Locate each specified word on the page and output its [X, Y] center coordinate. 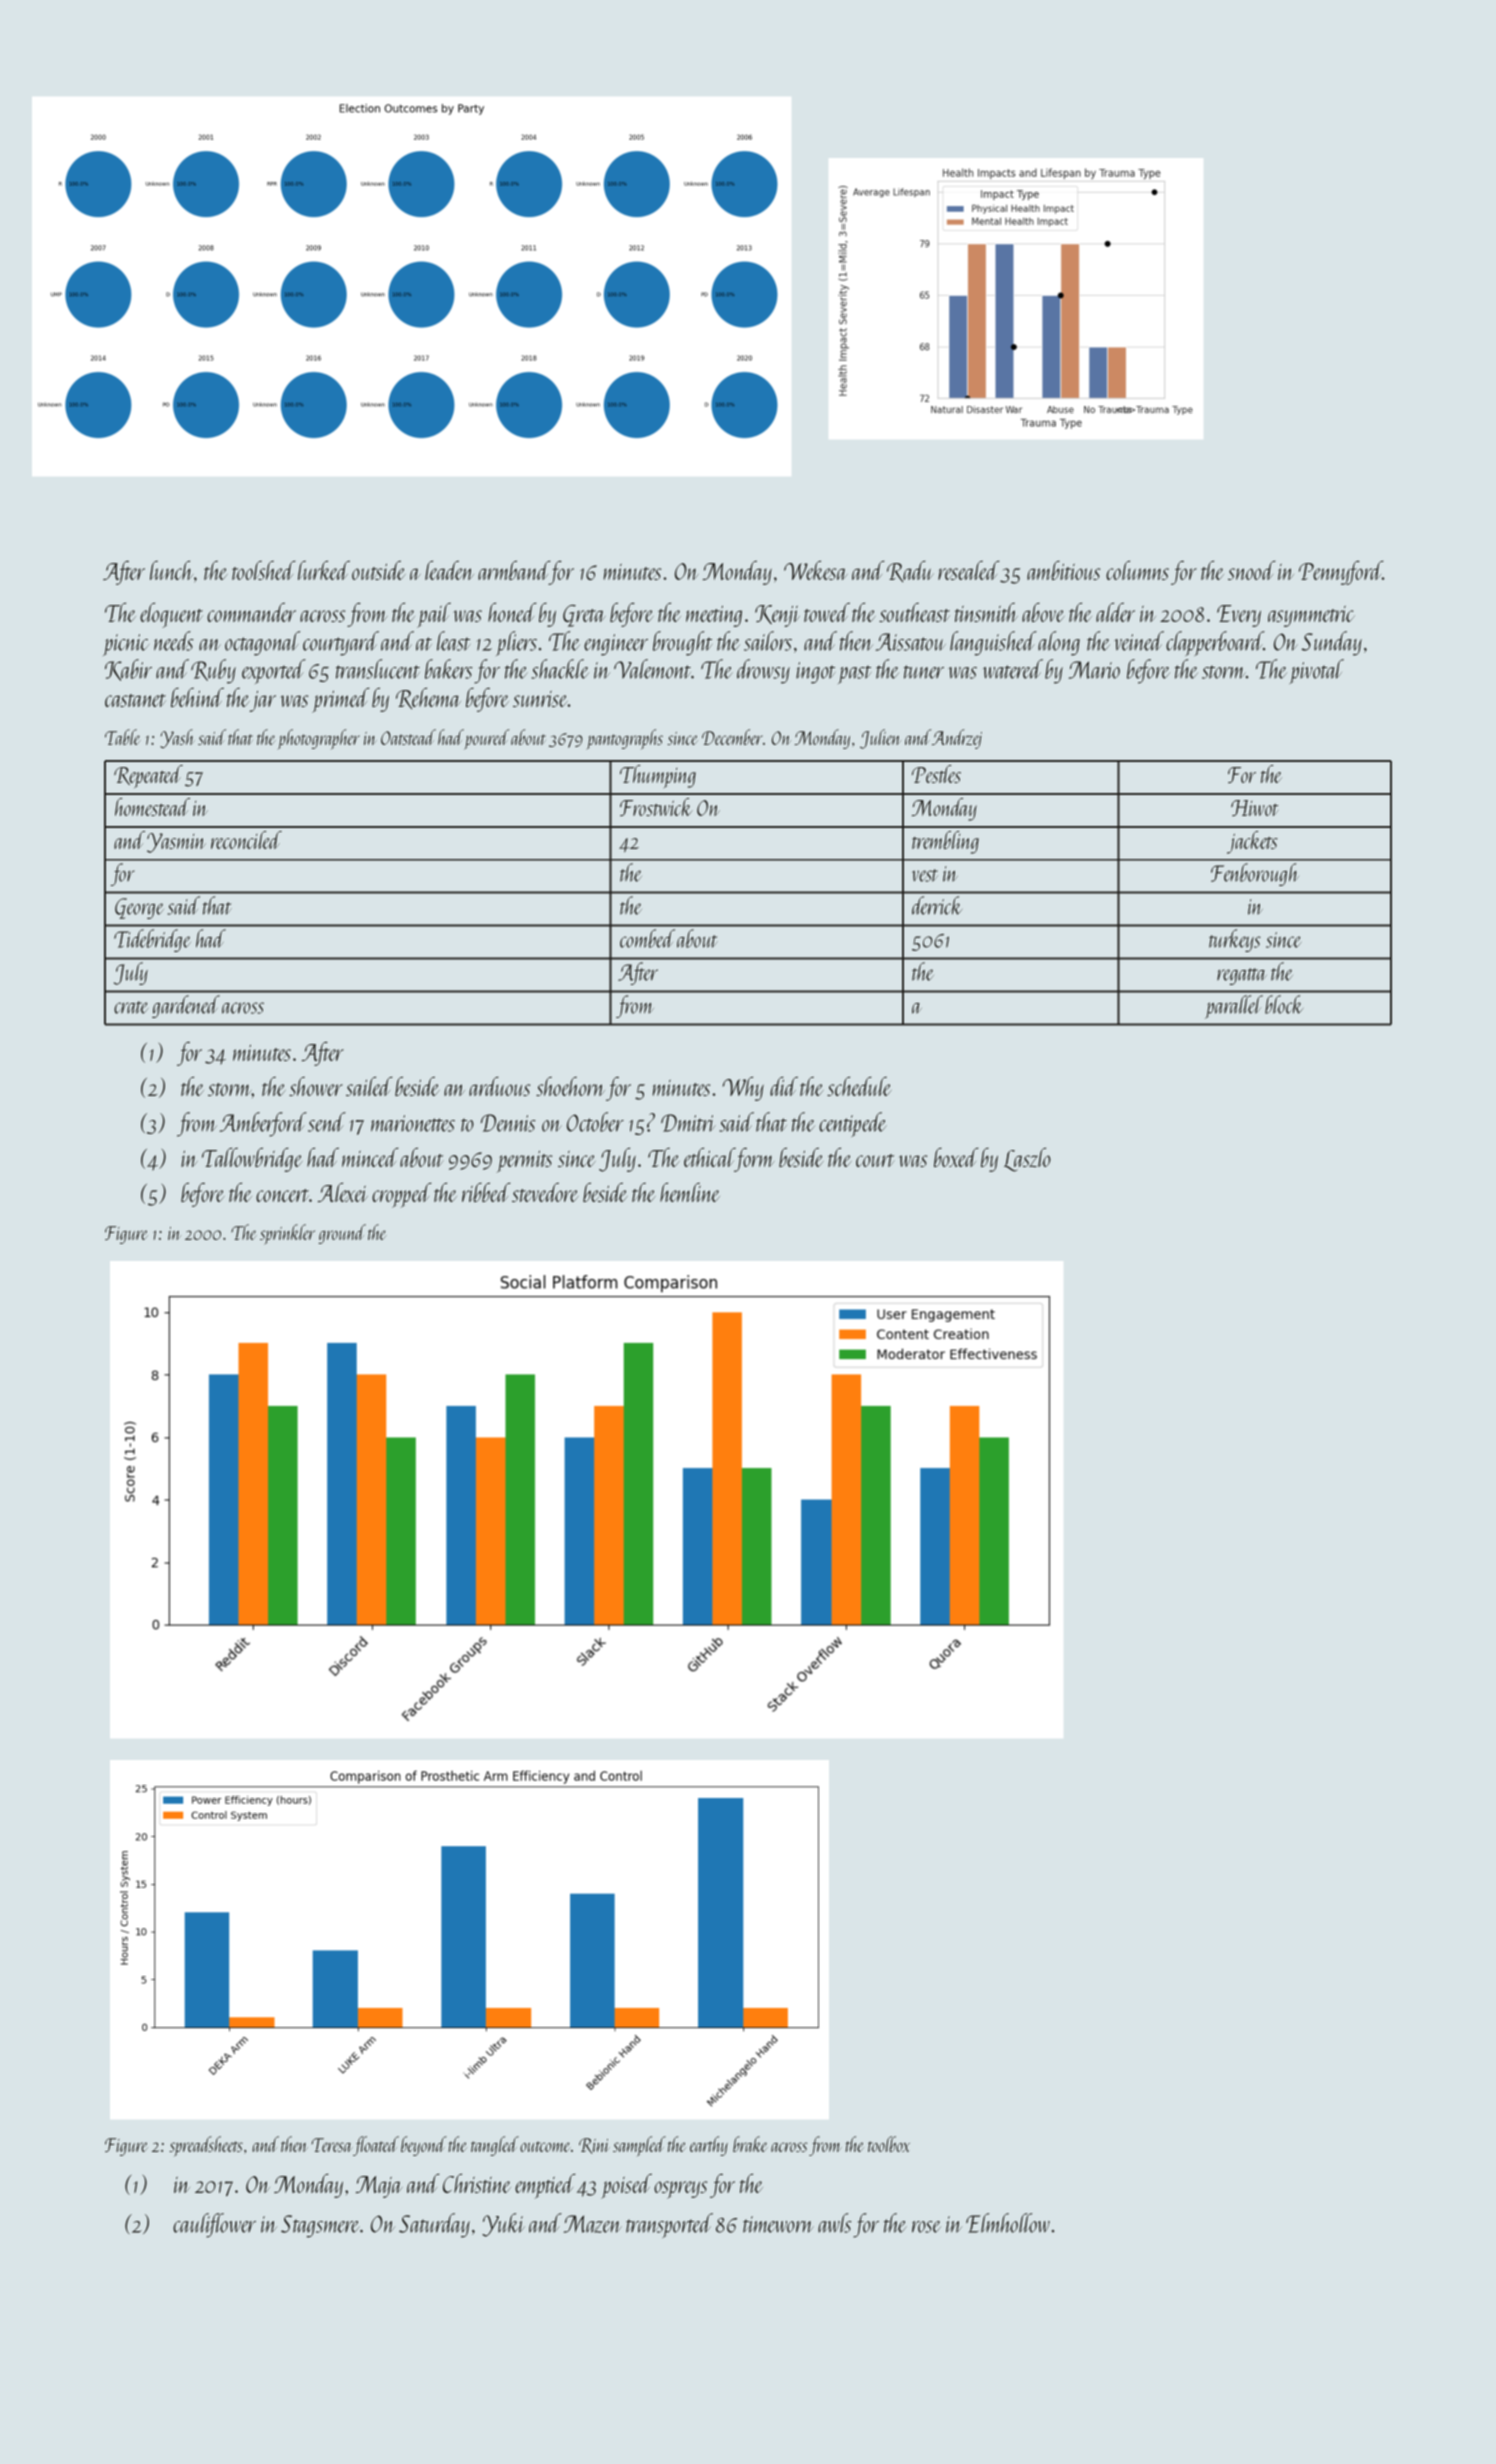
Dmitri [688, 1123]
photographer [318, 739]
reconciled [246, 840]
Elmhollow [1008, 2223]
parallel [1234, 1007]
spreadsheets [206, 2146]
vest [925, 875]
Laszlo [1027, 1160]
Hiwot [1254, 808]
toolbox [889, 2144]
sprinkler [287, 1234]
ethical [709, 1157]
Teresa [332, 2145]
